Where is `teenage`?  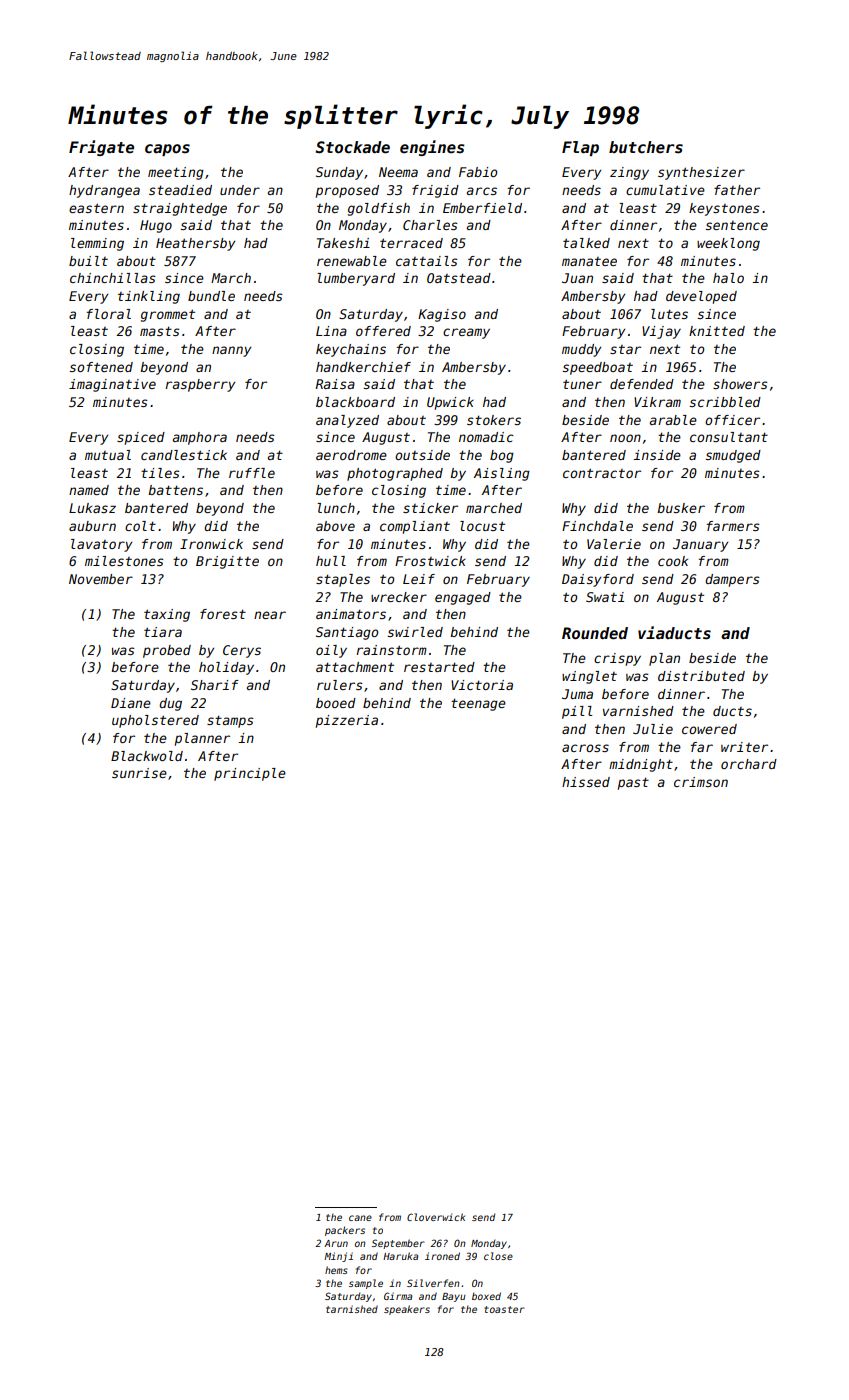
teenage is located at coordinates (478, 704).
